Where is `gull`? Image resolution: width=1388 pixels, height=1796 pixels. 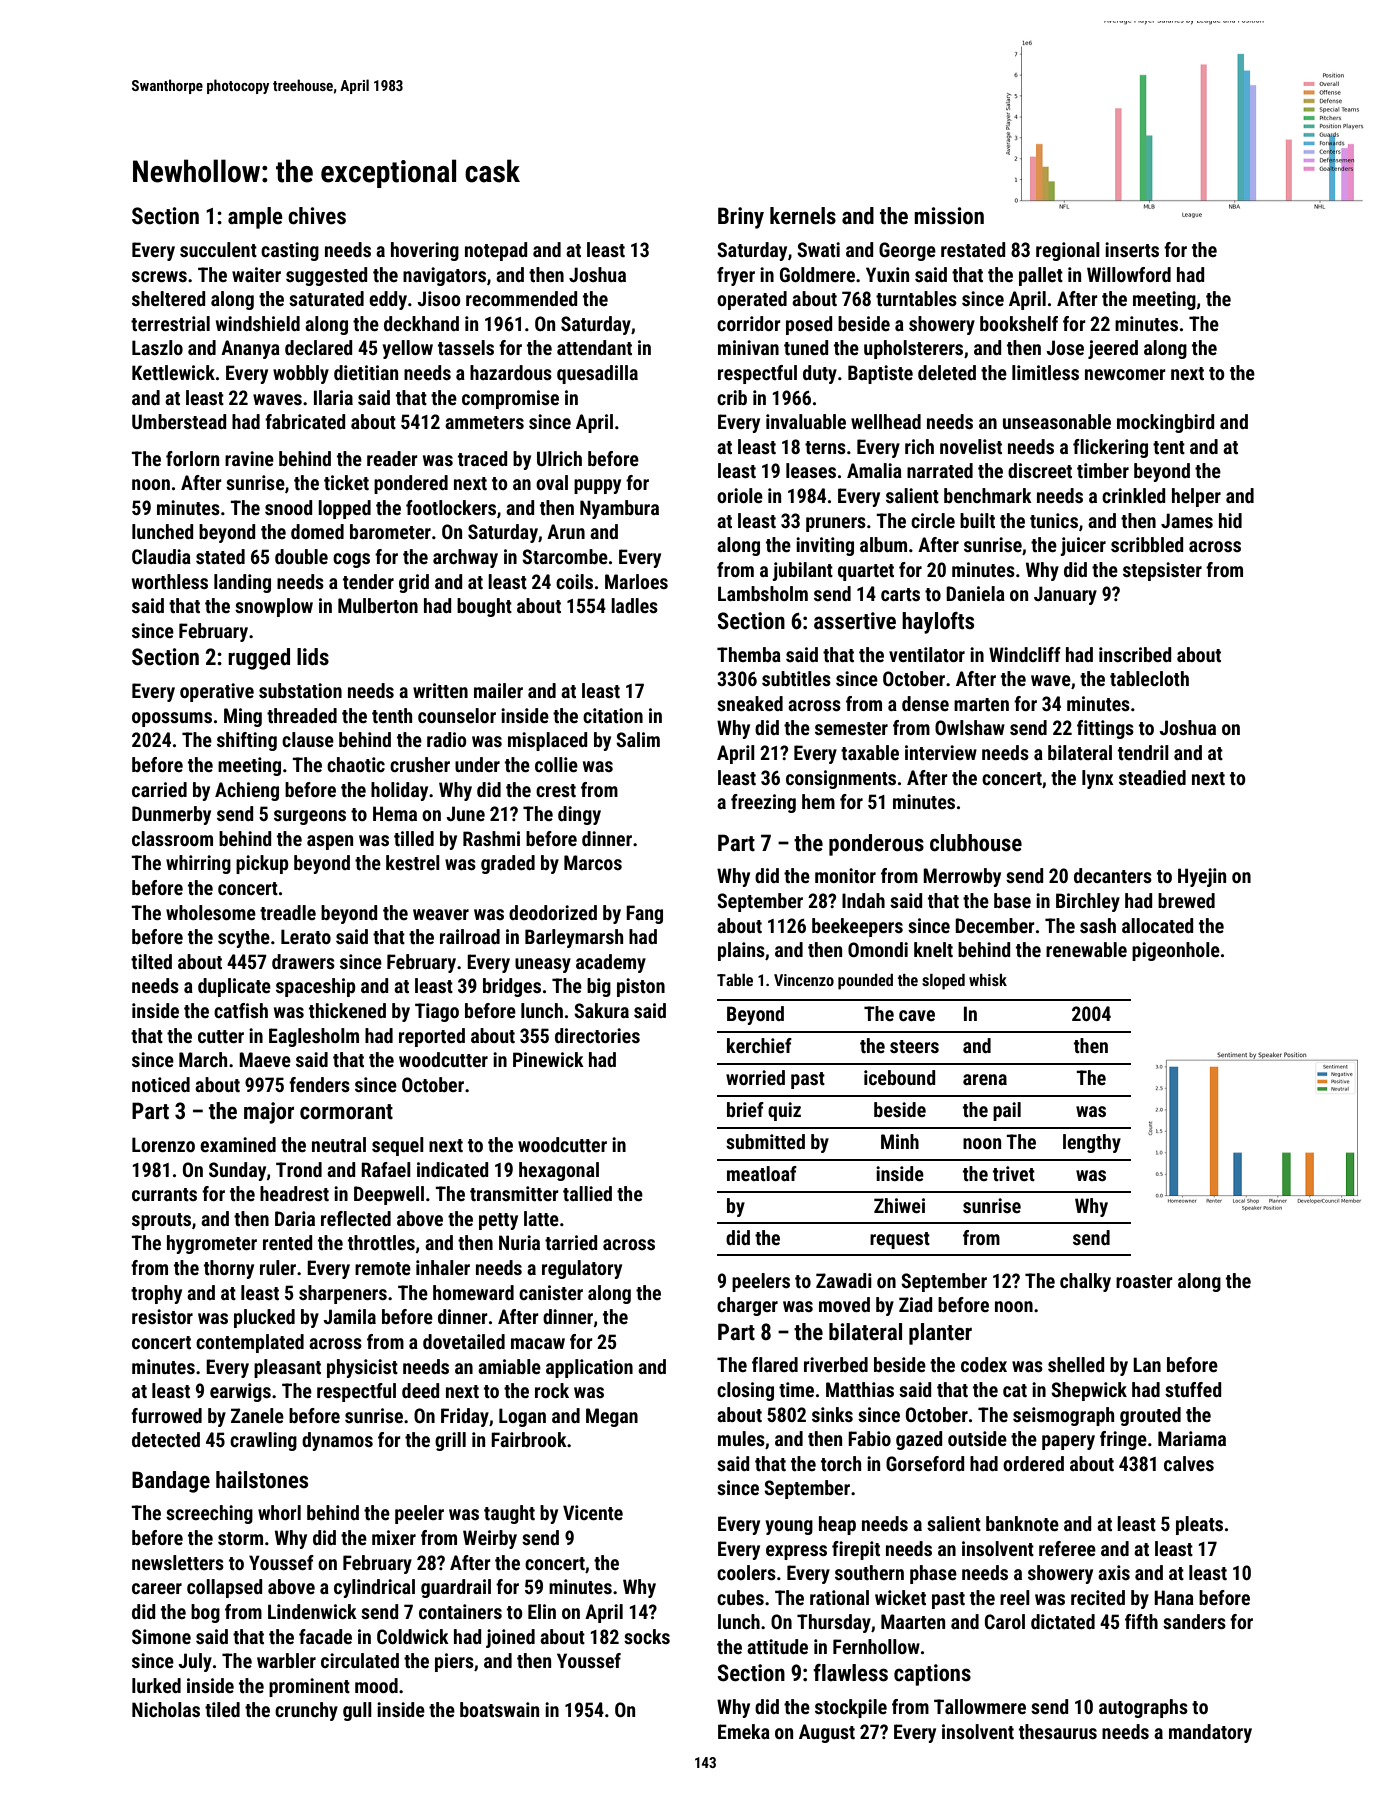
gull is located at coordinates (357, 1711).
